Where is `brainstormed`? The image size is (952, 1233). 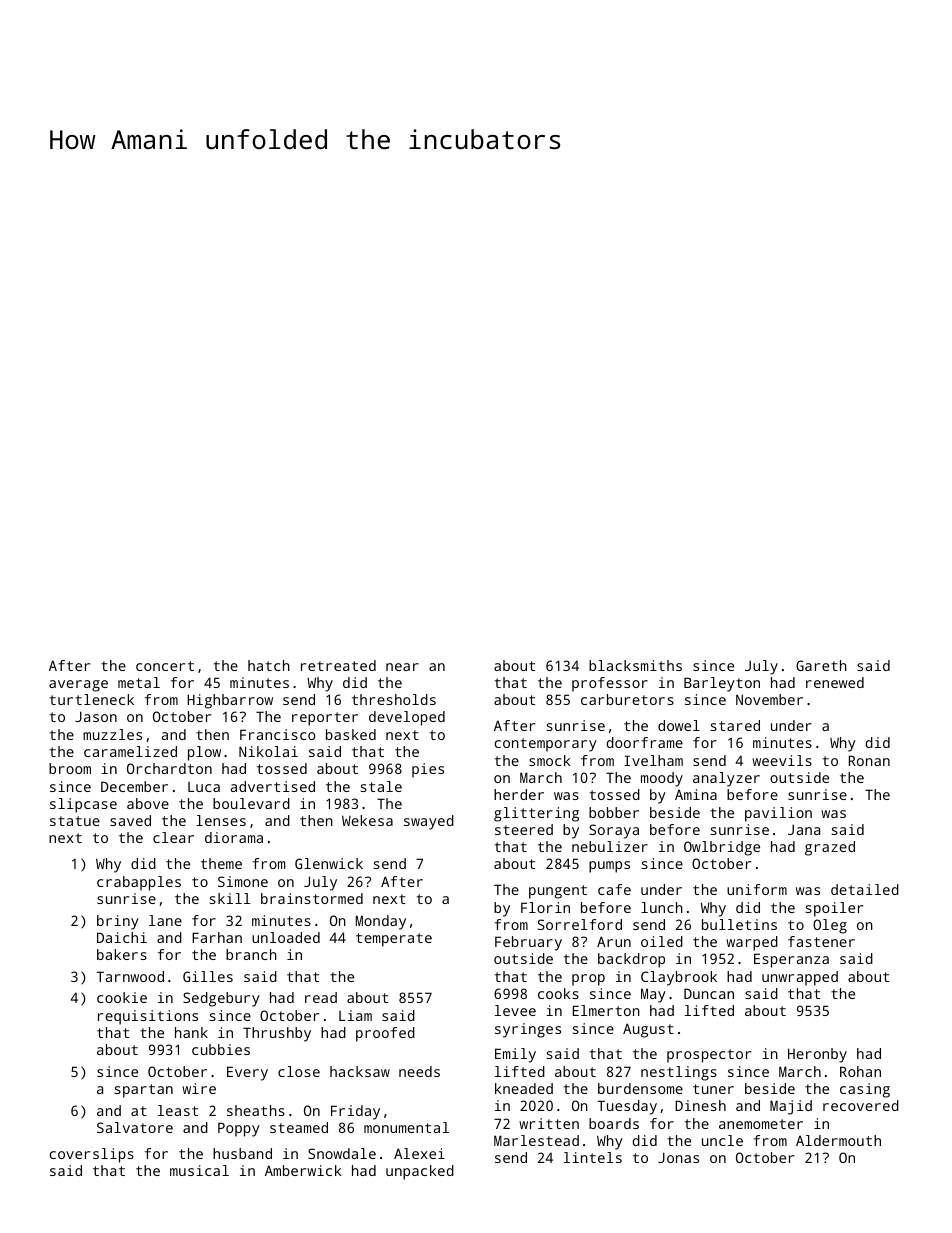
brainstormed is located at coordinates (312, 898).
